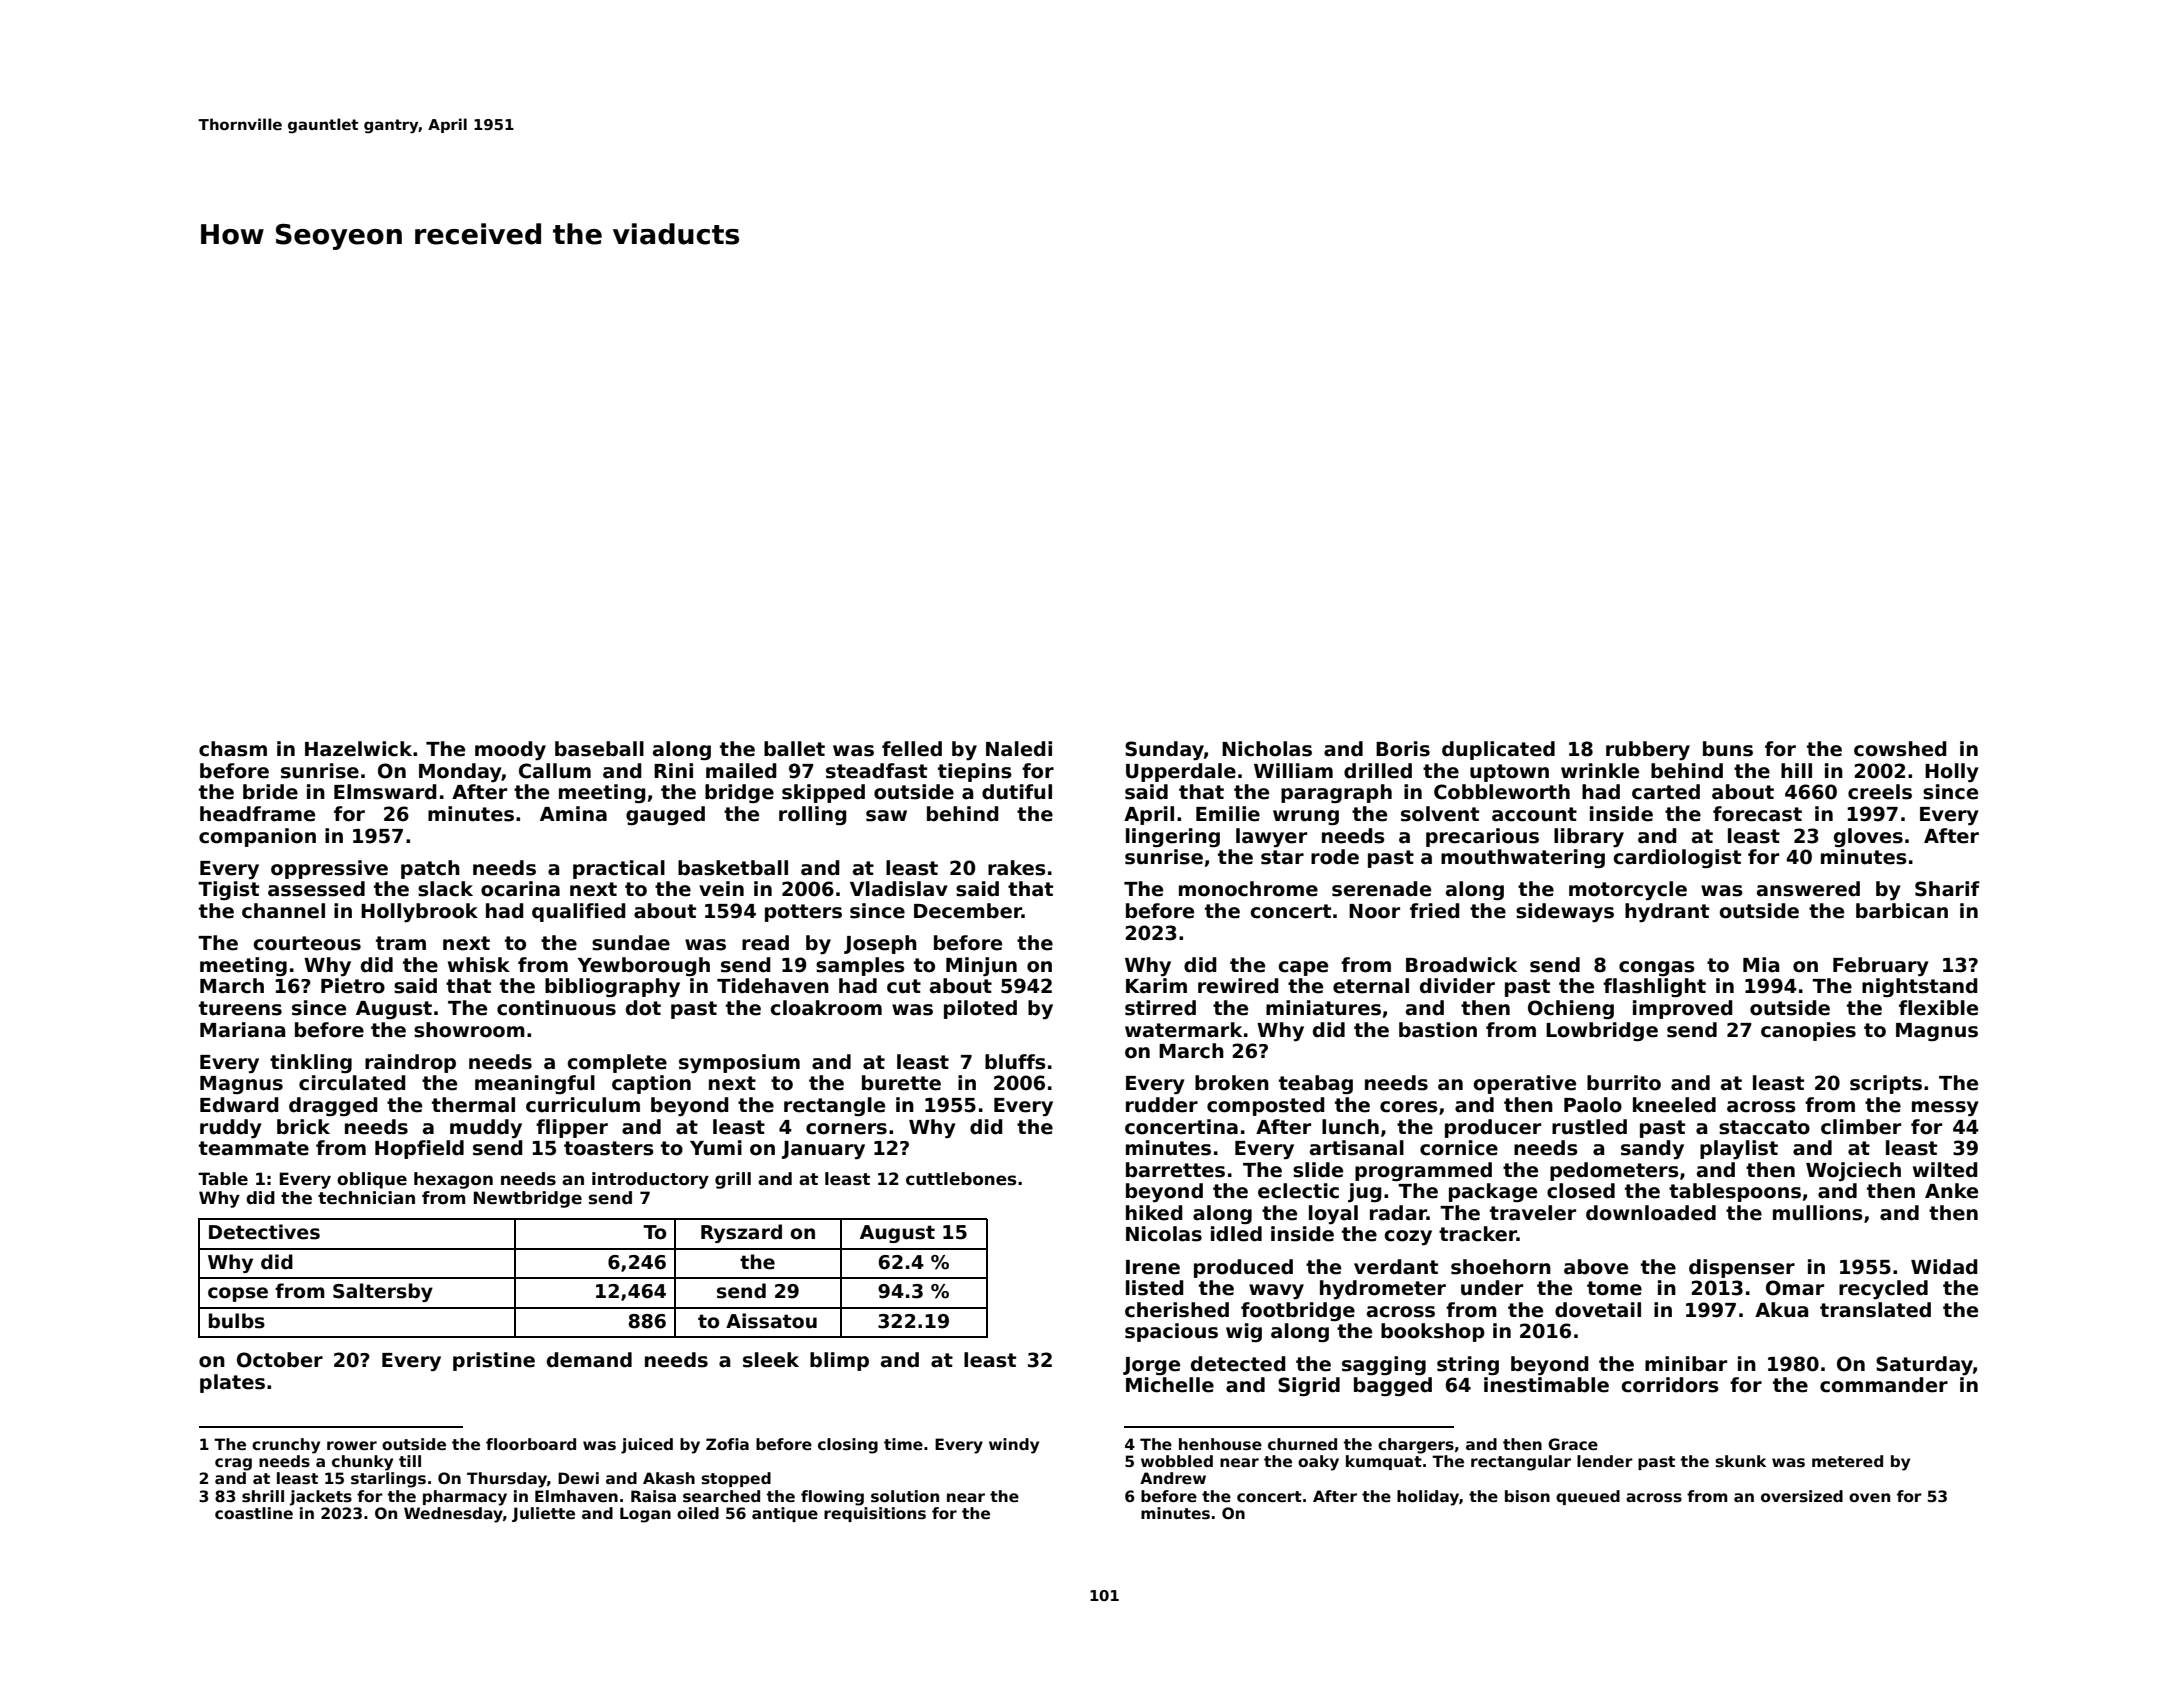 The width and height of the screenshot is (2178, 1683). I want to click on complete, so click(617, 1063).
